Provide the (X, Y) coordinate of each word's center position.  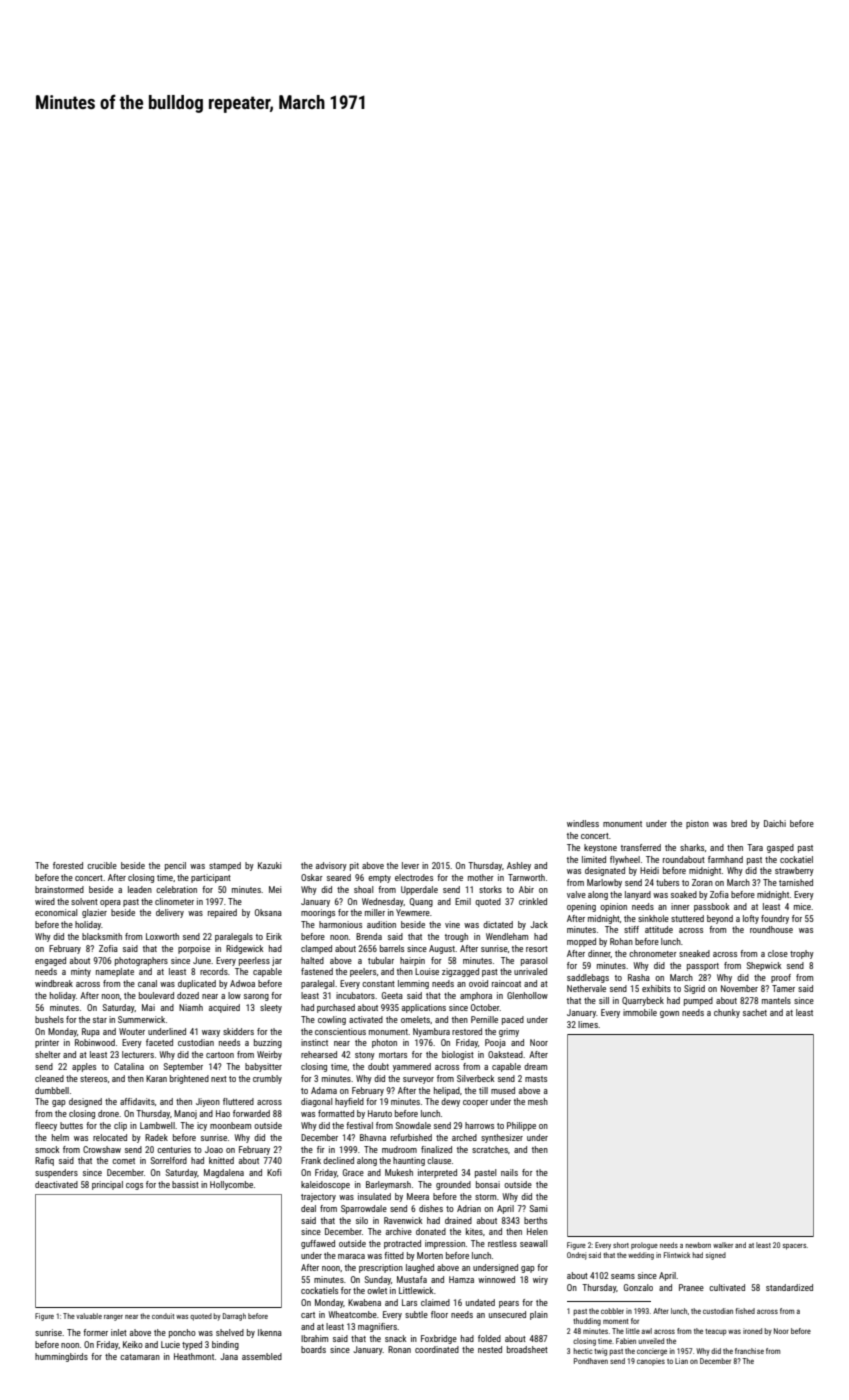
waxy (211, 1033)
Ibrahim (314, 1338)
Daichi (775, 823)
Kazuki (270, 865)
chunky (727, 1013)
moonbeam (230, 1125)
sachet (755, 1012)
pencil (175, 866)
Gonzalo (638, 1287)
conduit (163, 1316)
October (485, 1007)
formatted (336, 1113)
